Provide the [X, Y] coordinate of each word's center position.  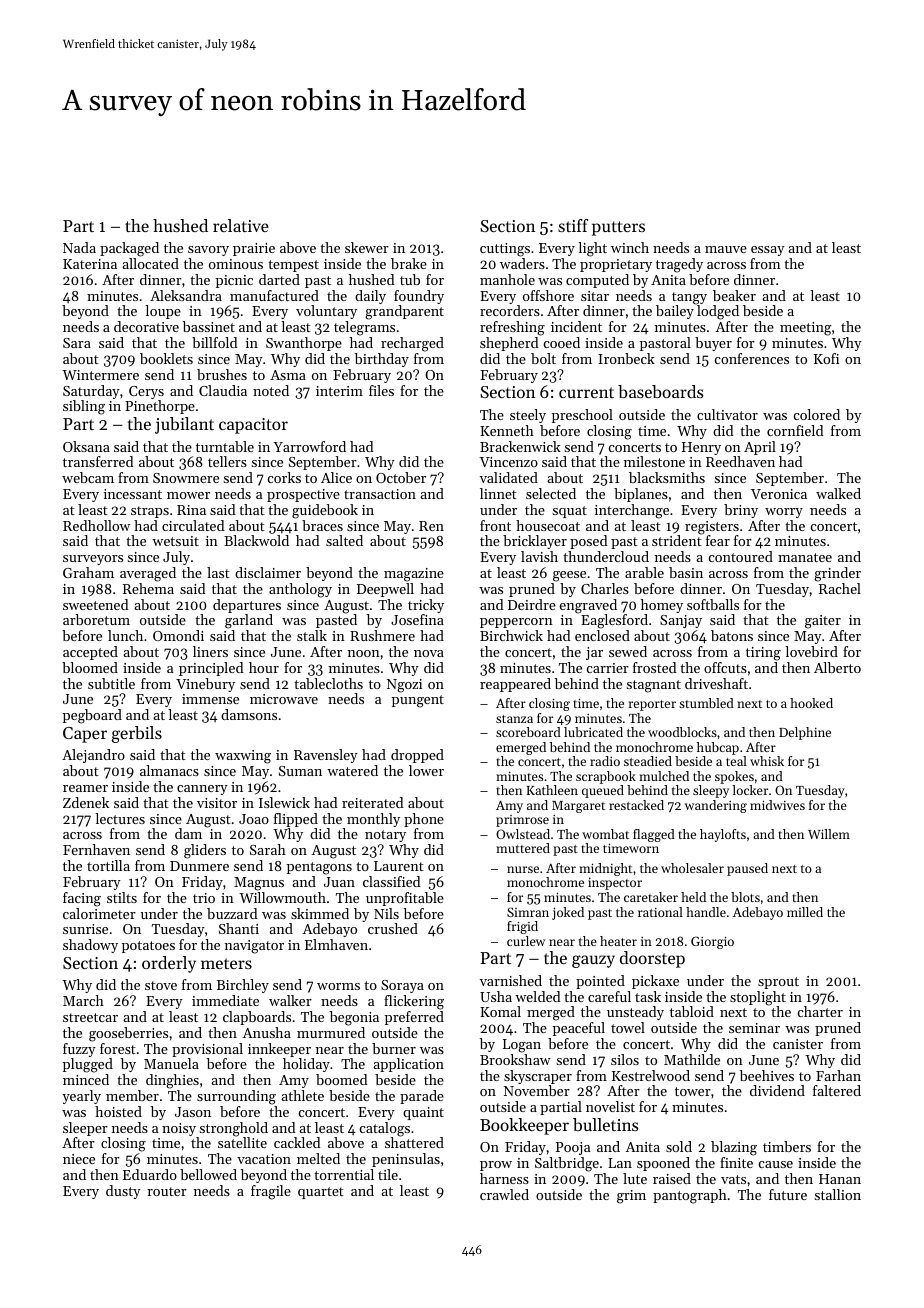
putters [618, 228]
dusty [123, 1192]
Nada [79, 247]
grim [631, 1197]
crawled [504, 1194]
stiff [573, 225]
